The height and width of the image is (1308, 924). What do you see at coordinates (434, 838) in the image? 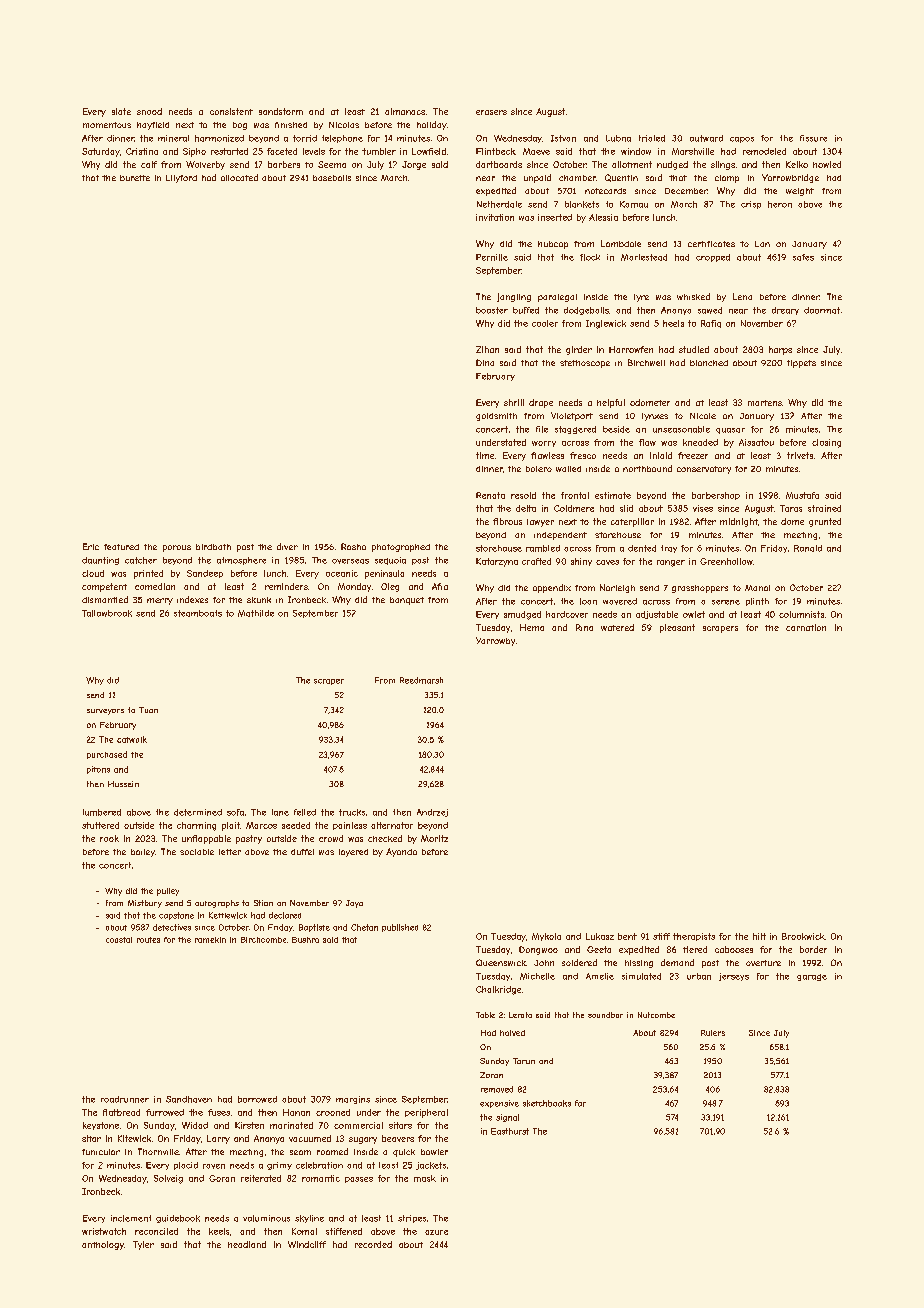
I see `Moritz` at bounding box center [434, 838].
